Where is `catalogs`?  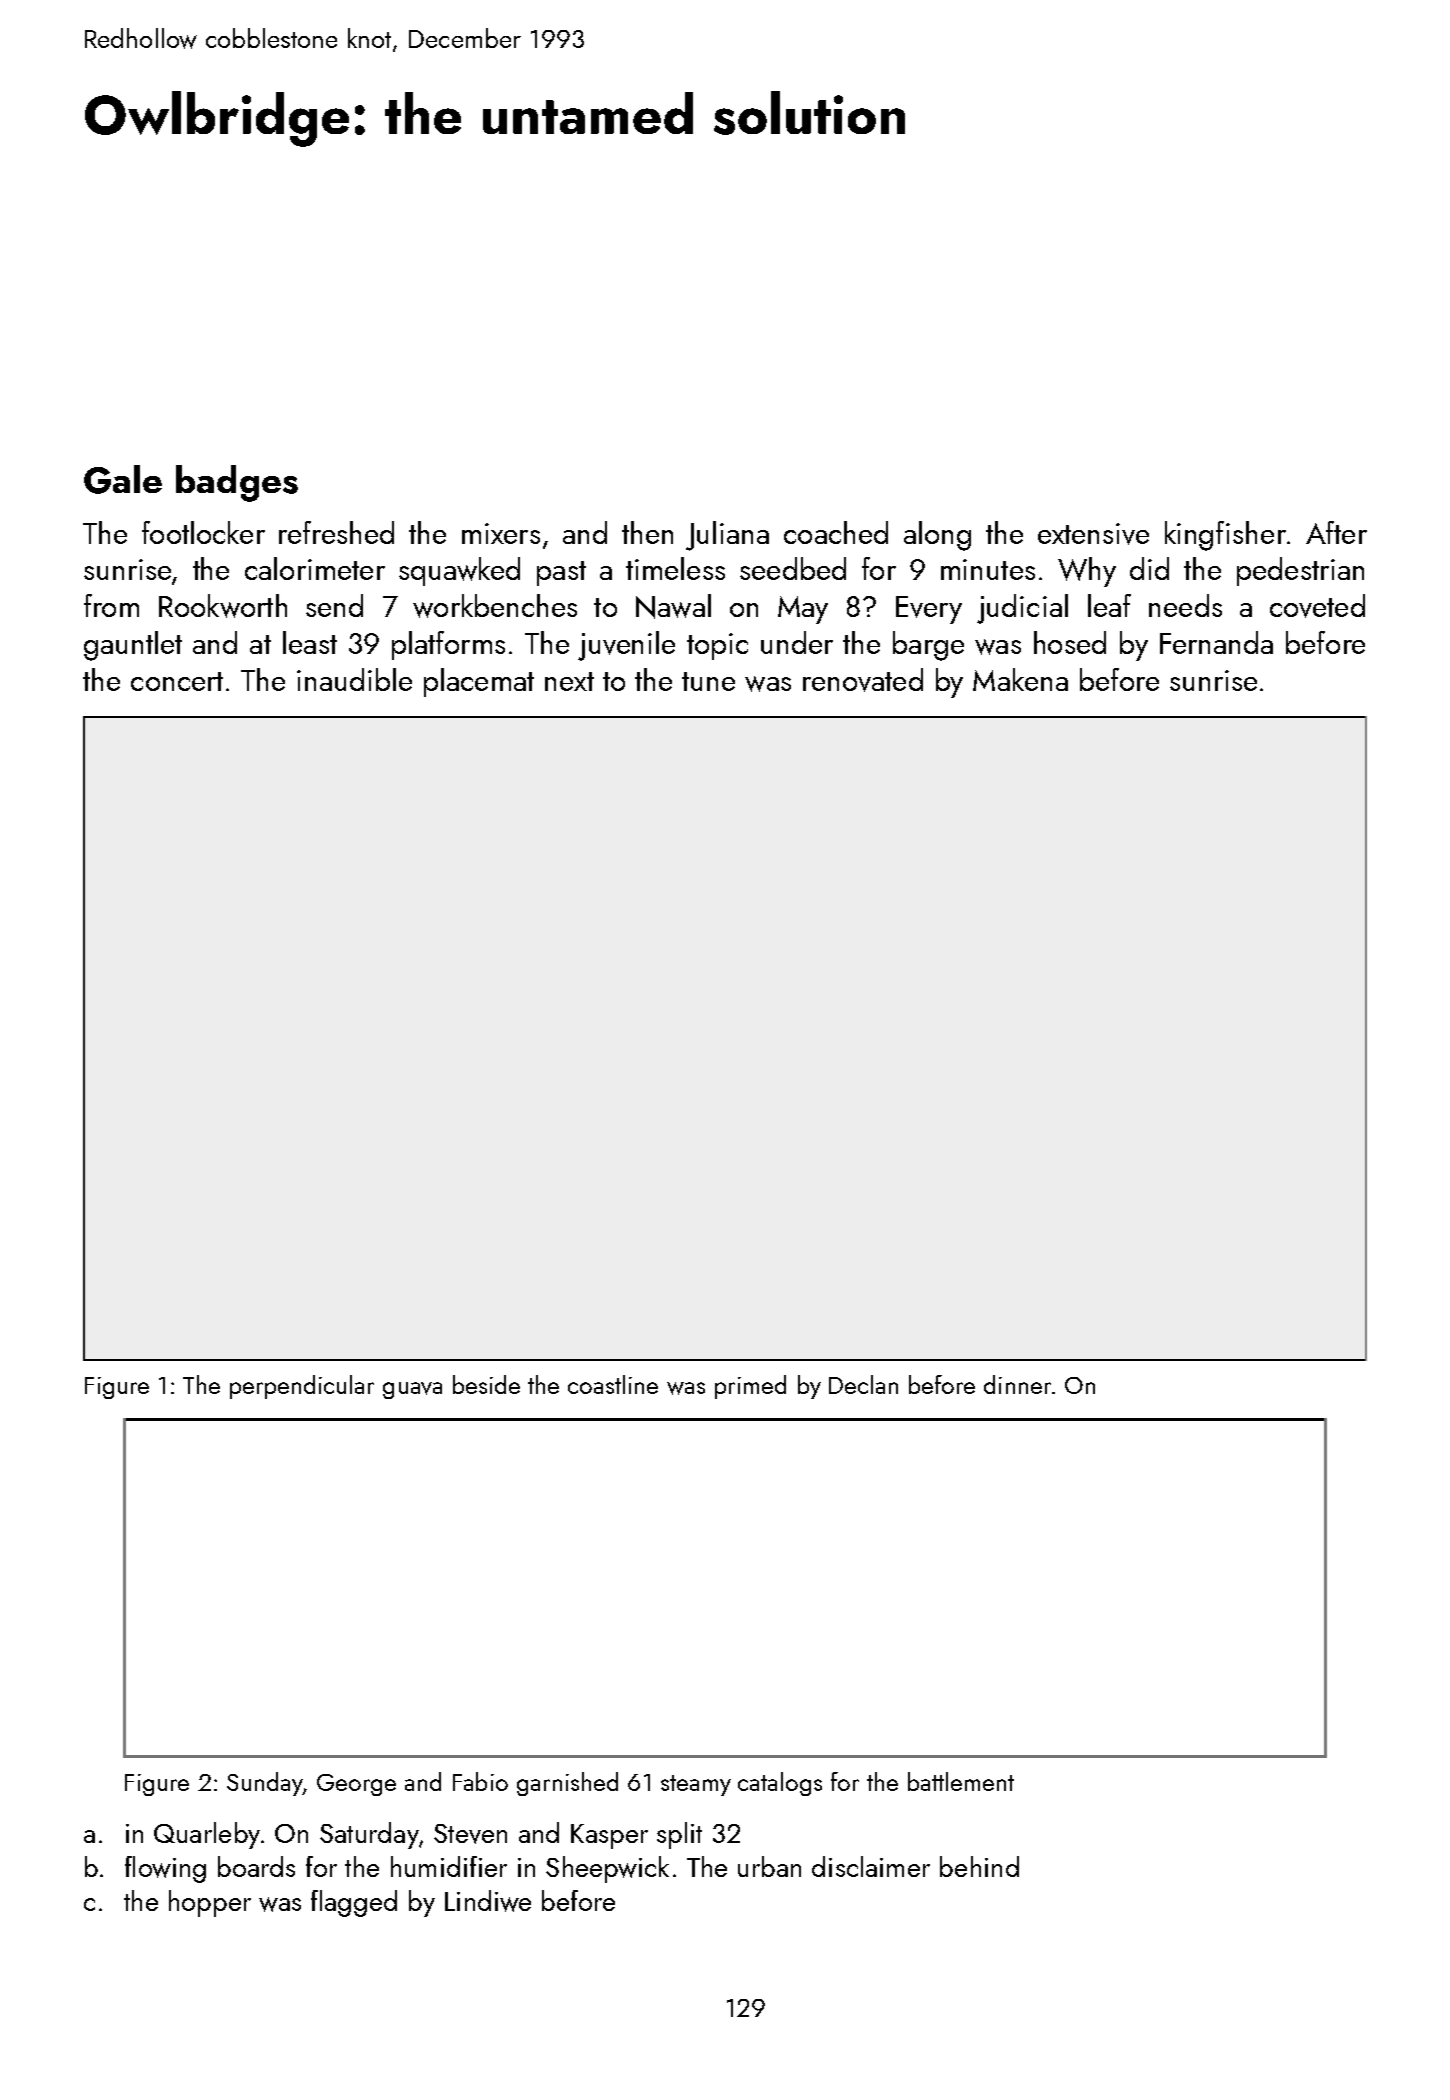 catalogs is located at coordinates (780, 1784).
